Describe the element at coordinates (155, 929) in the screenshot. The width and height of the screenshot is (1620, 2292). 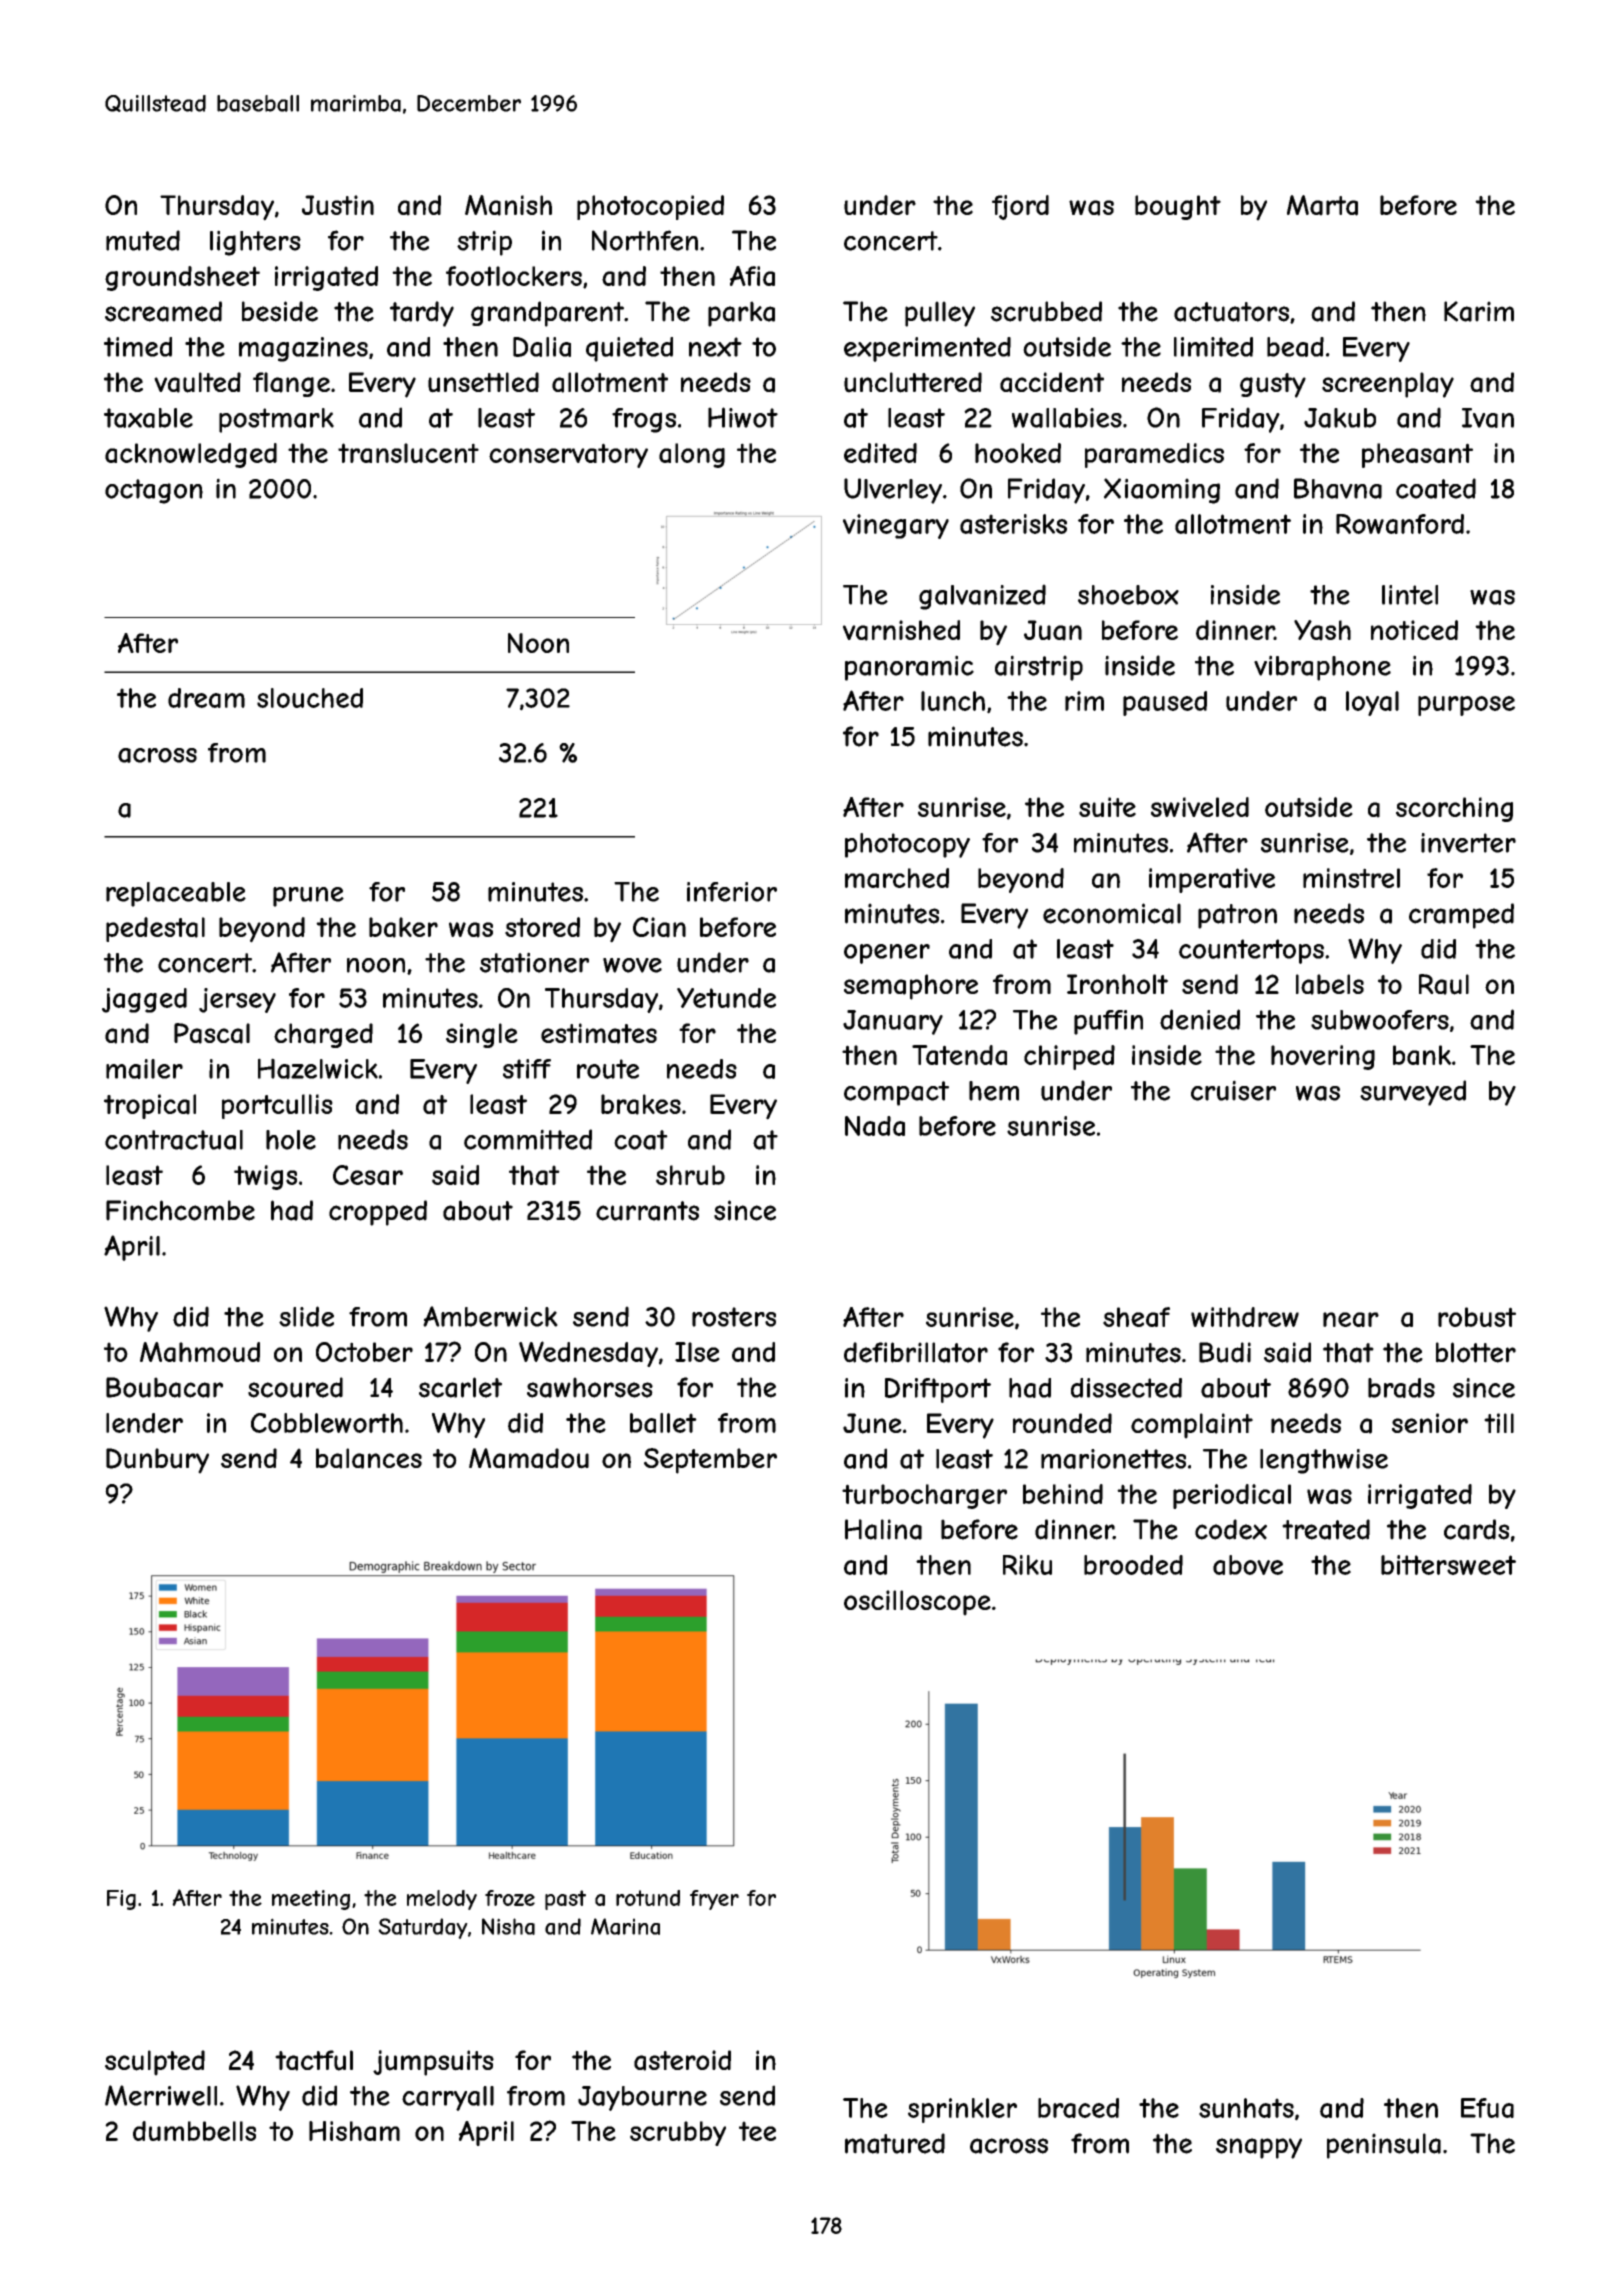
I see `pedestal` at that location.
